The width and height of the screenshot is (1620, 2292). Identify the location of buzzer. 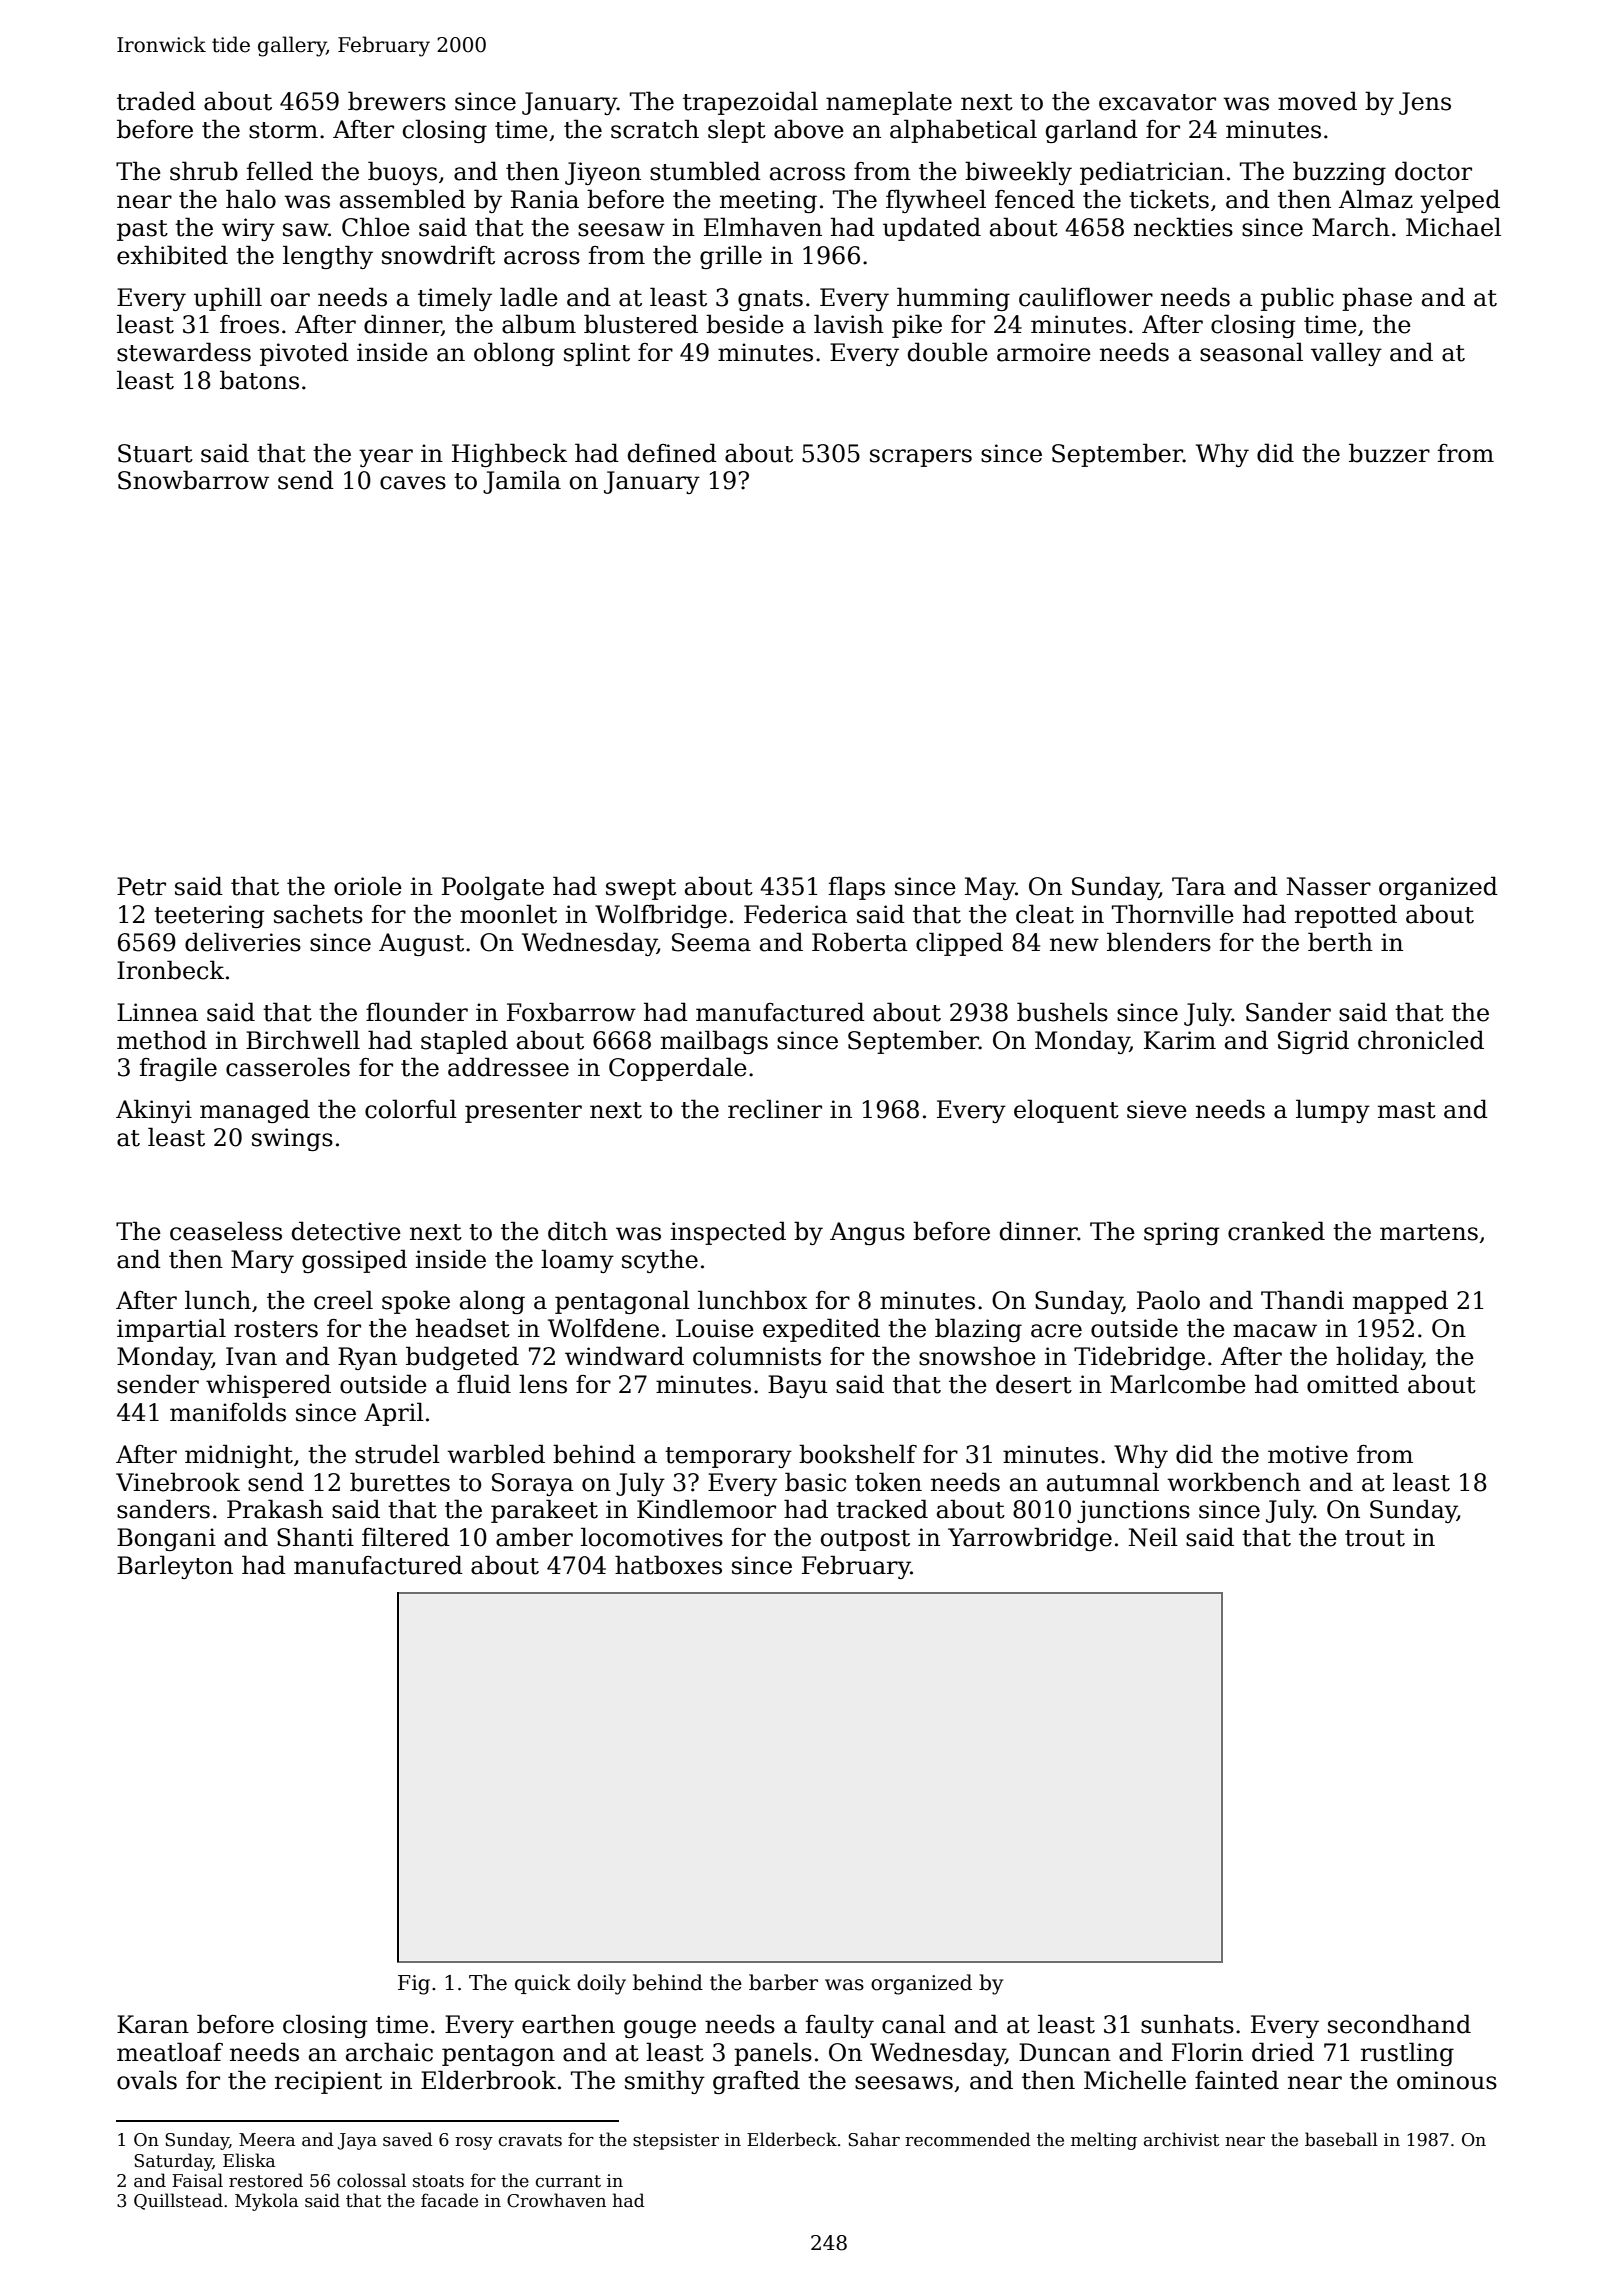
(1389, 453).
